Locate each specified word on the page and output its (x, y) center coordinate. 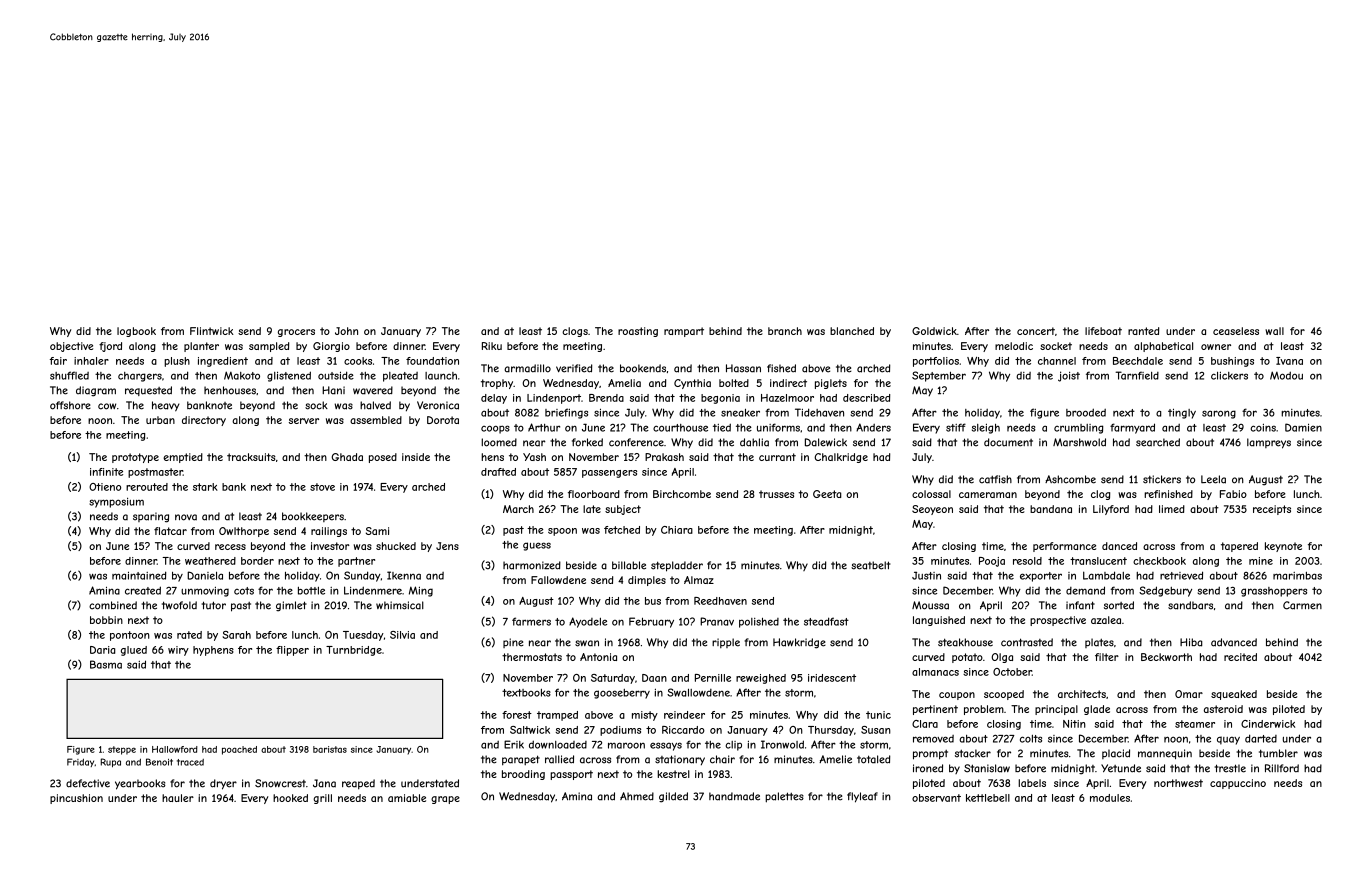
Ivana (1289, 361)
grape (445, 800)
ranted (1143, 331)
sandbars (1190, 605)
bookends (643, 368)
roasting (638, 332)
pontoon (130, 636)
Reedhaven (720, 601)
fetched (622, 530)
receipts (1272, 510)
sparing (151, 517)
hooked (290, 798)
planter (201, 347)
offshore (70, 405)
